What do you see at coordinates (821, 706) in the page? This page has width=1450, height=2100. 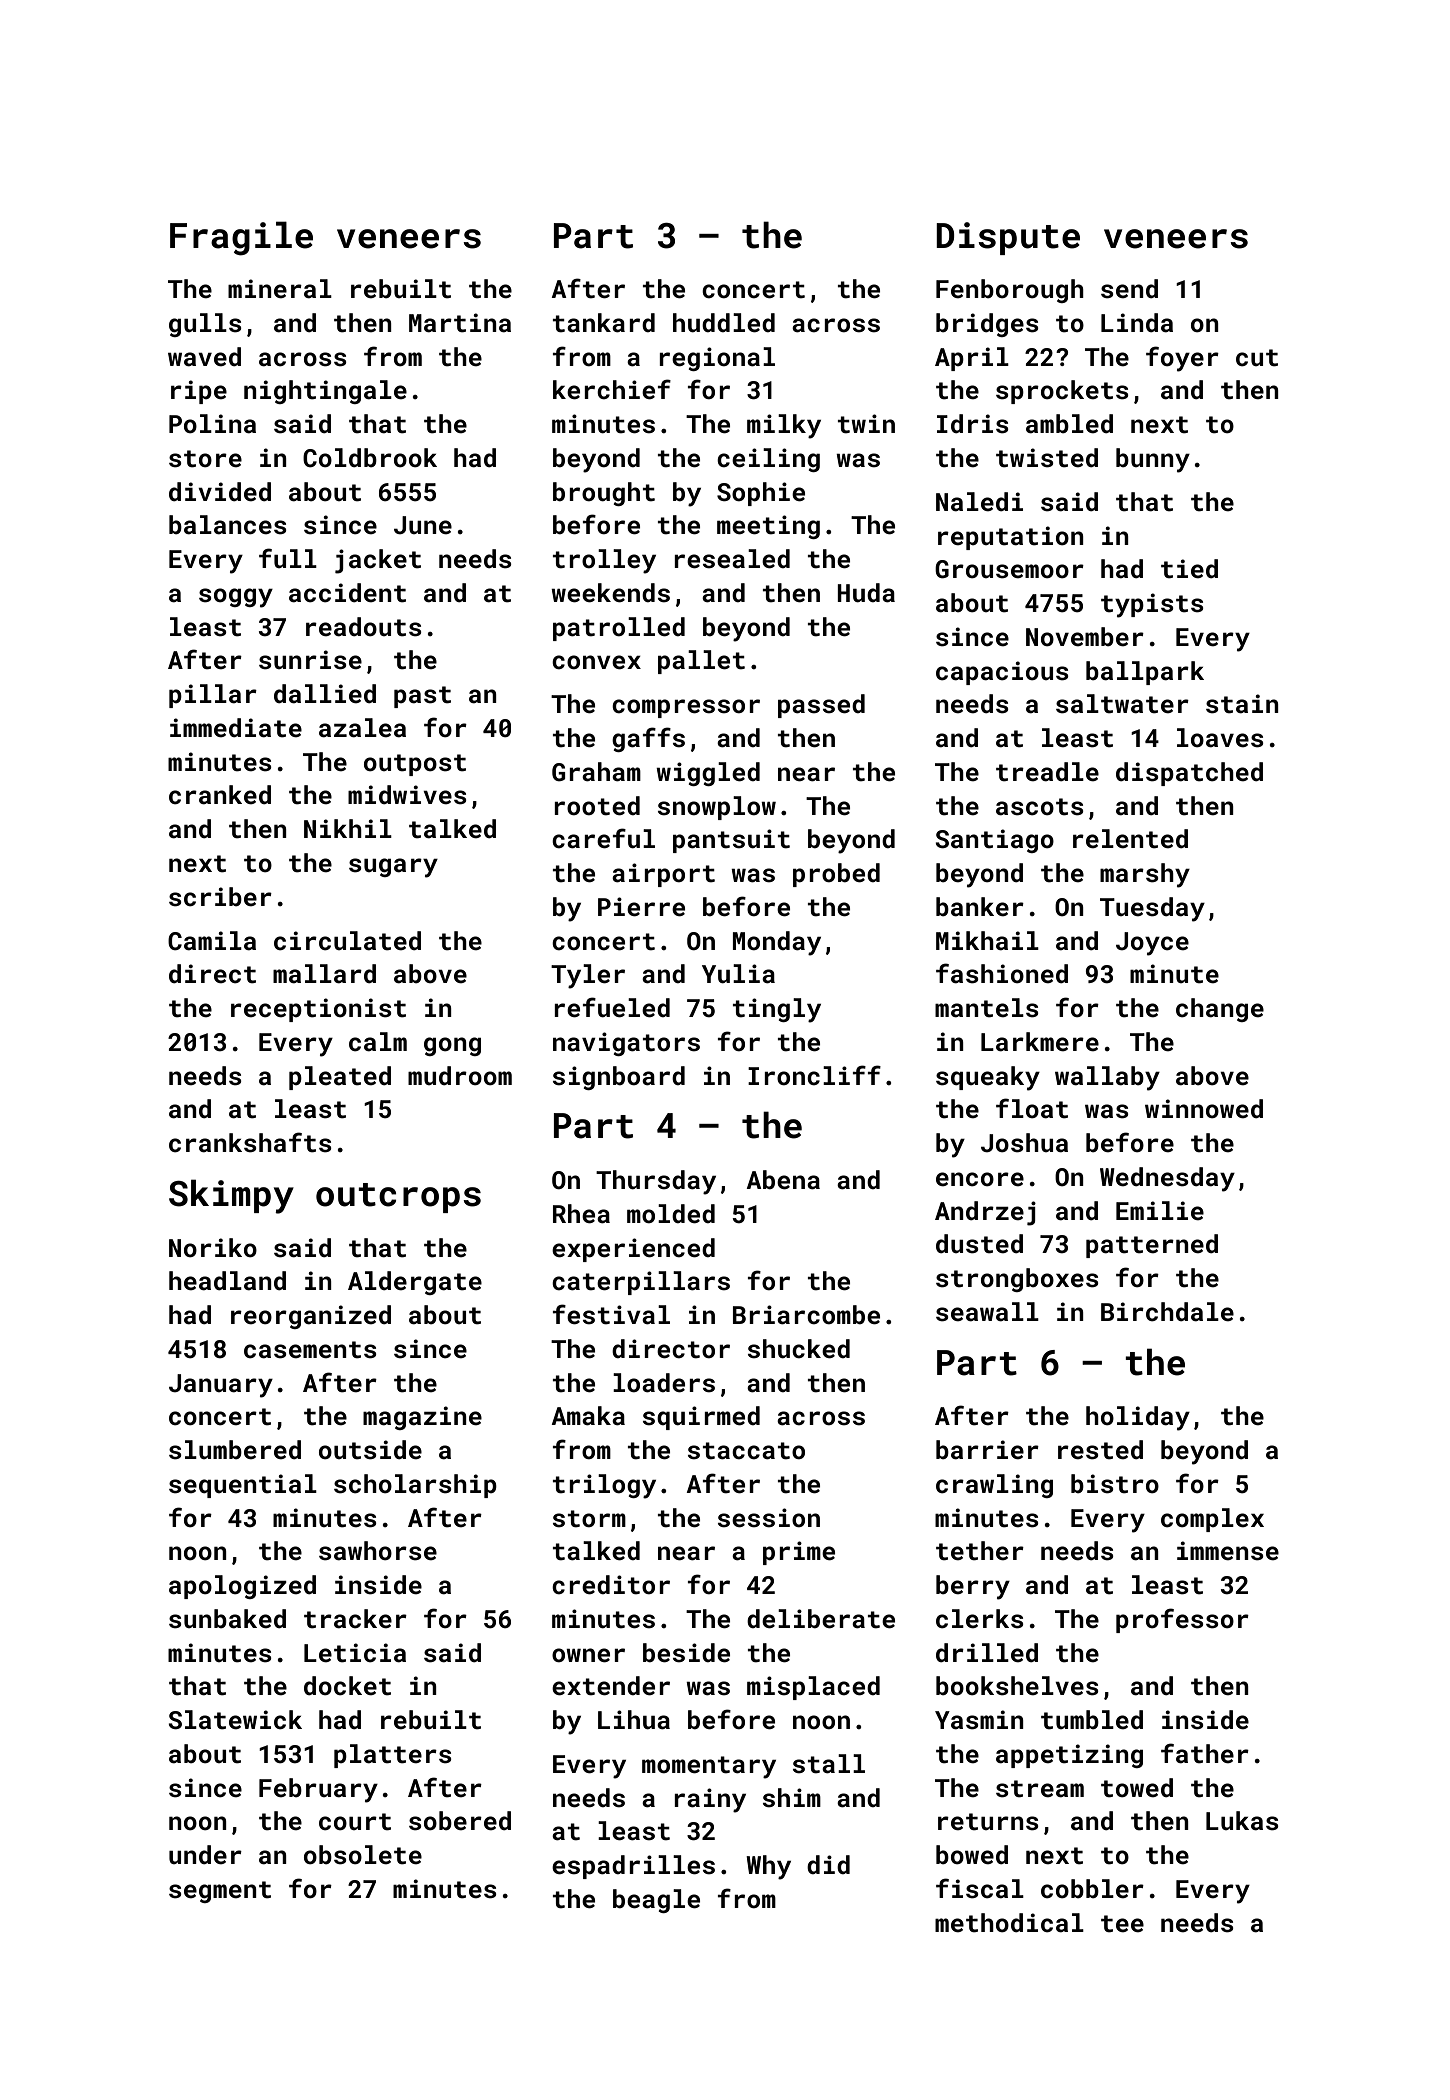 I see `passed` at bounding box center [821, 706].
